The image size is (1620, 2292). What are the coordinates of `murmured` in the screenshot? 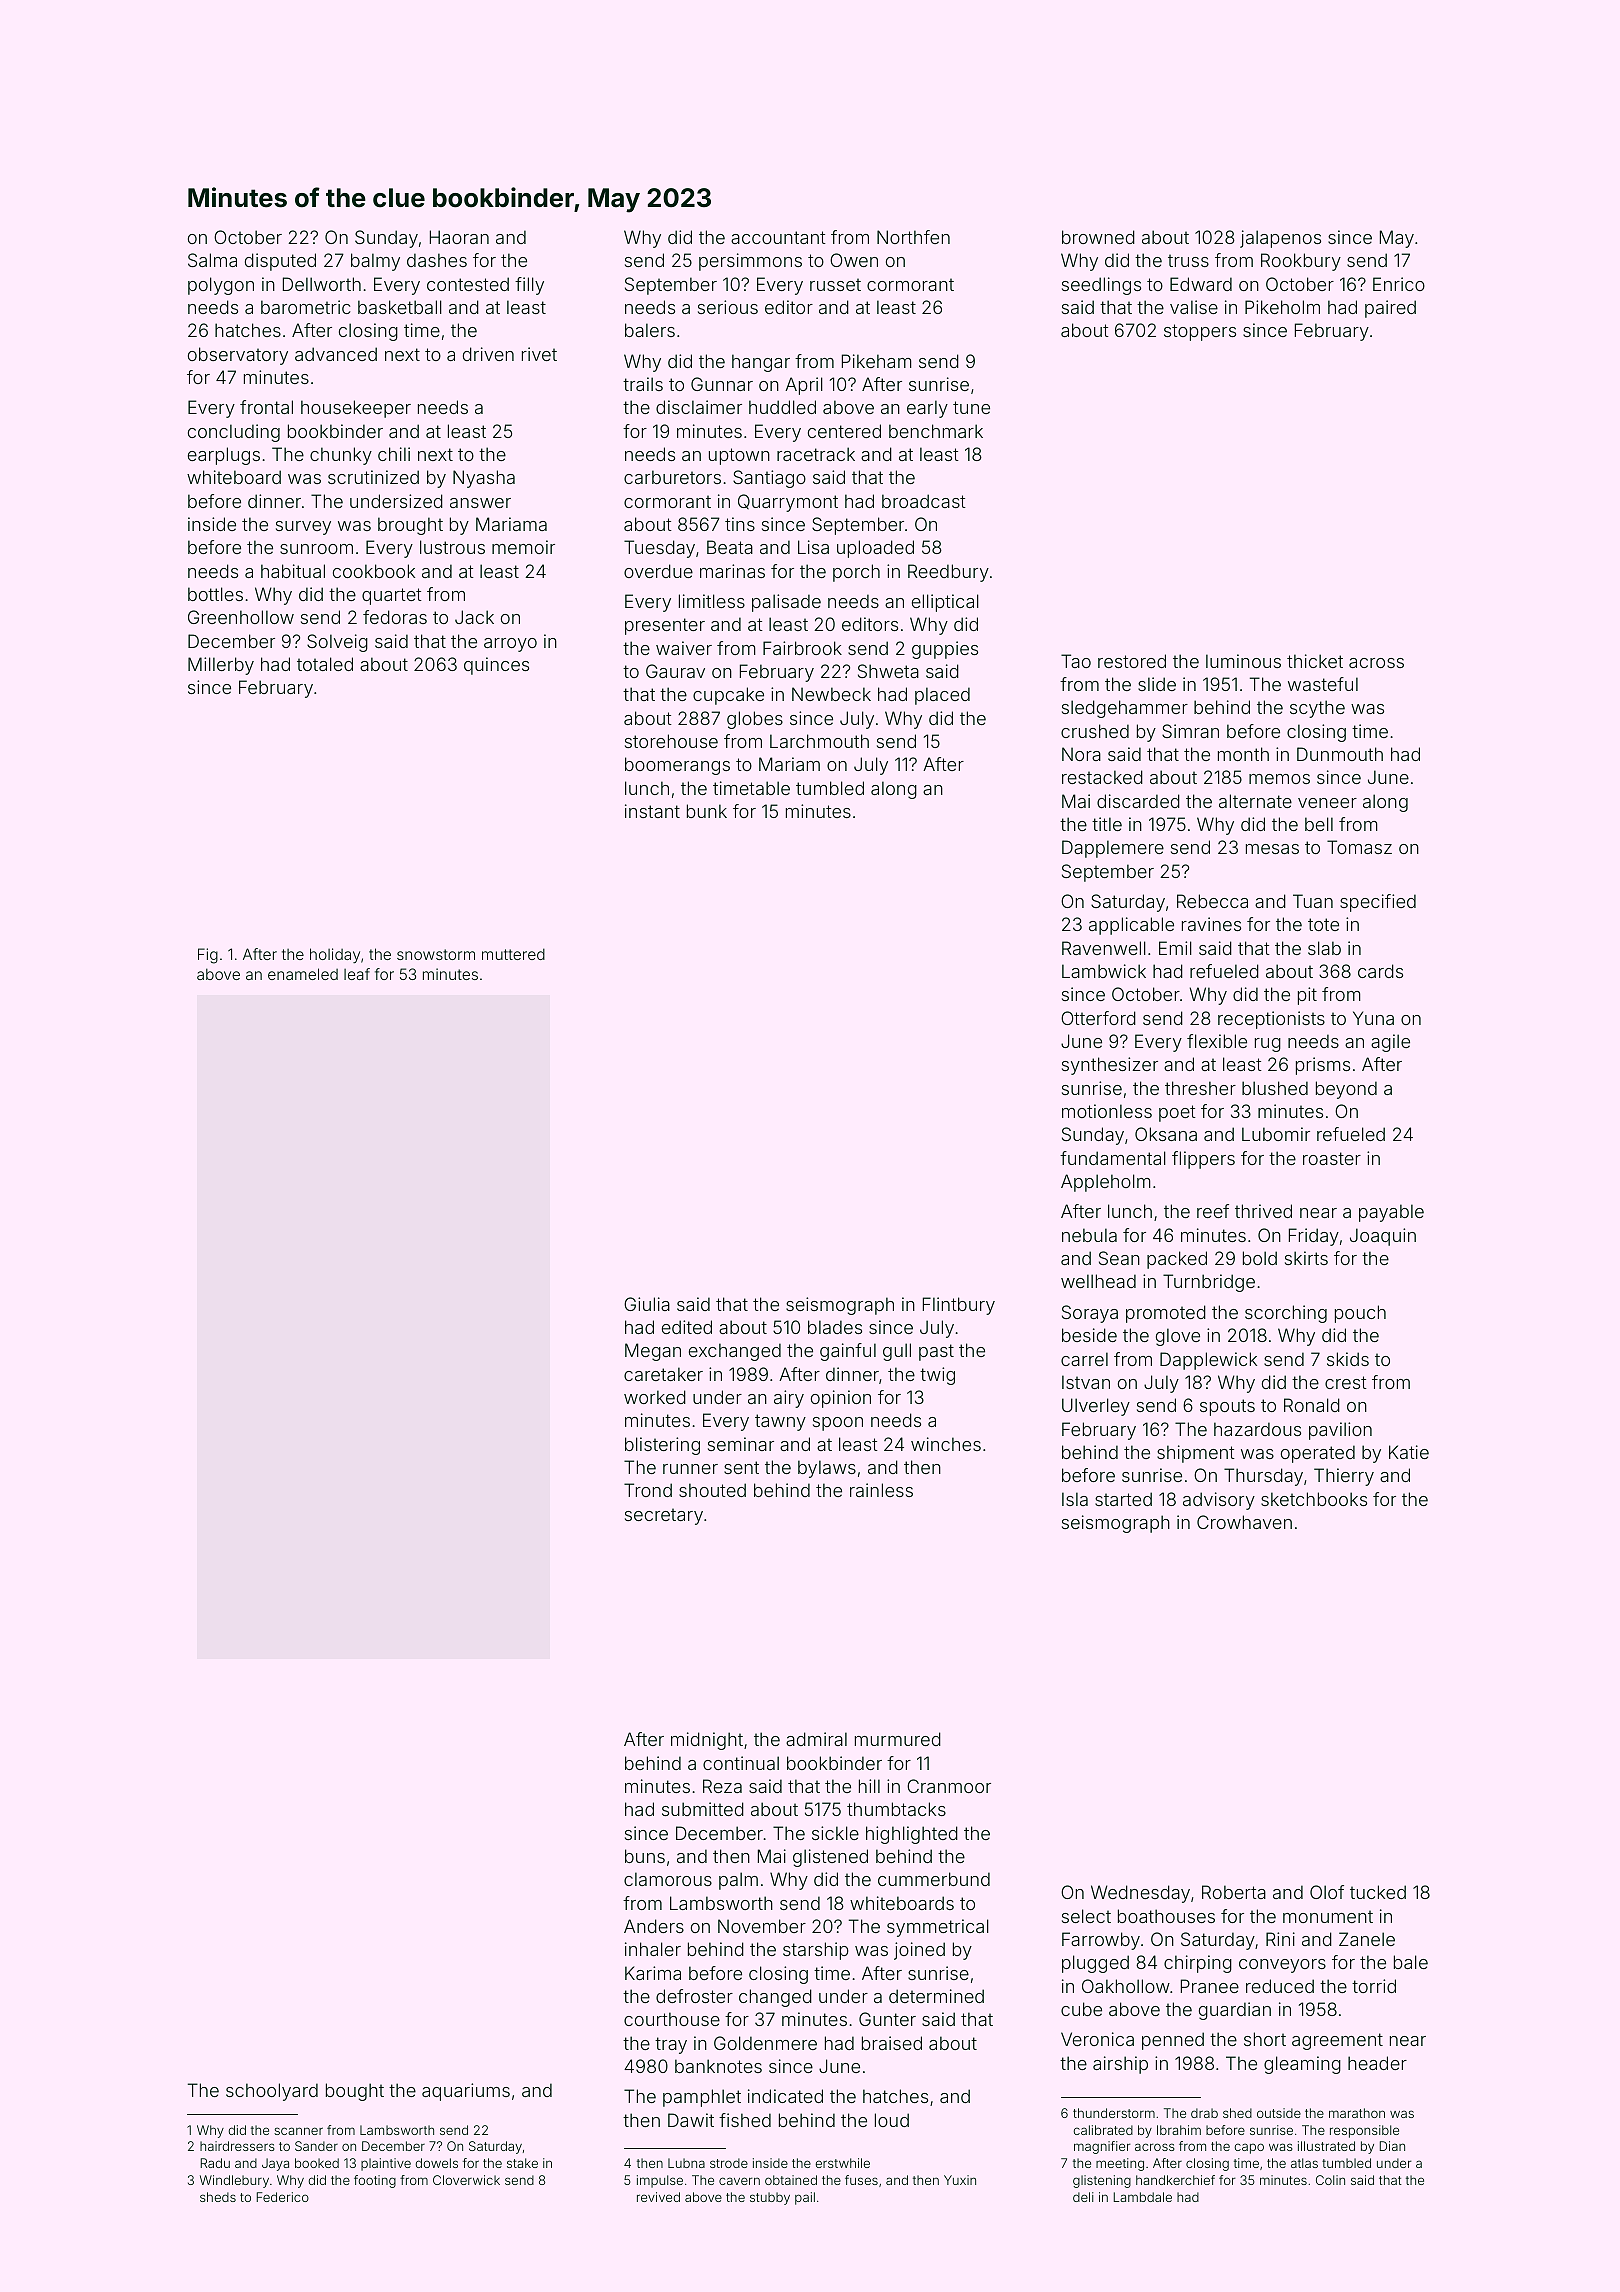 It's located at (898, 1739).
